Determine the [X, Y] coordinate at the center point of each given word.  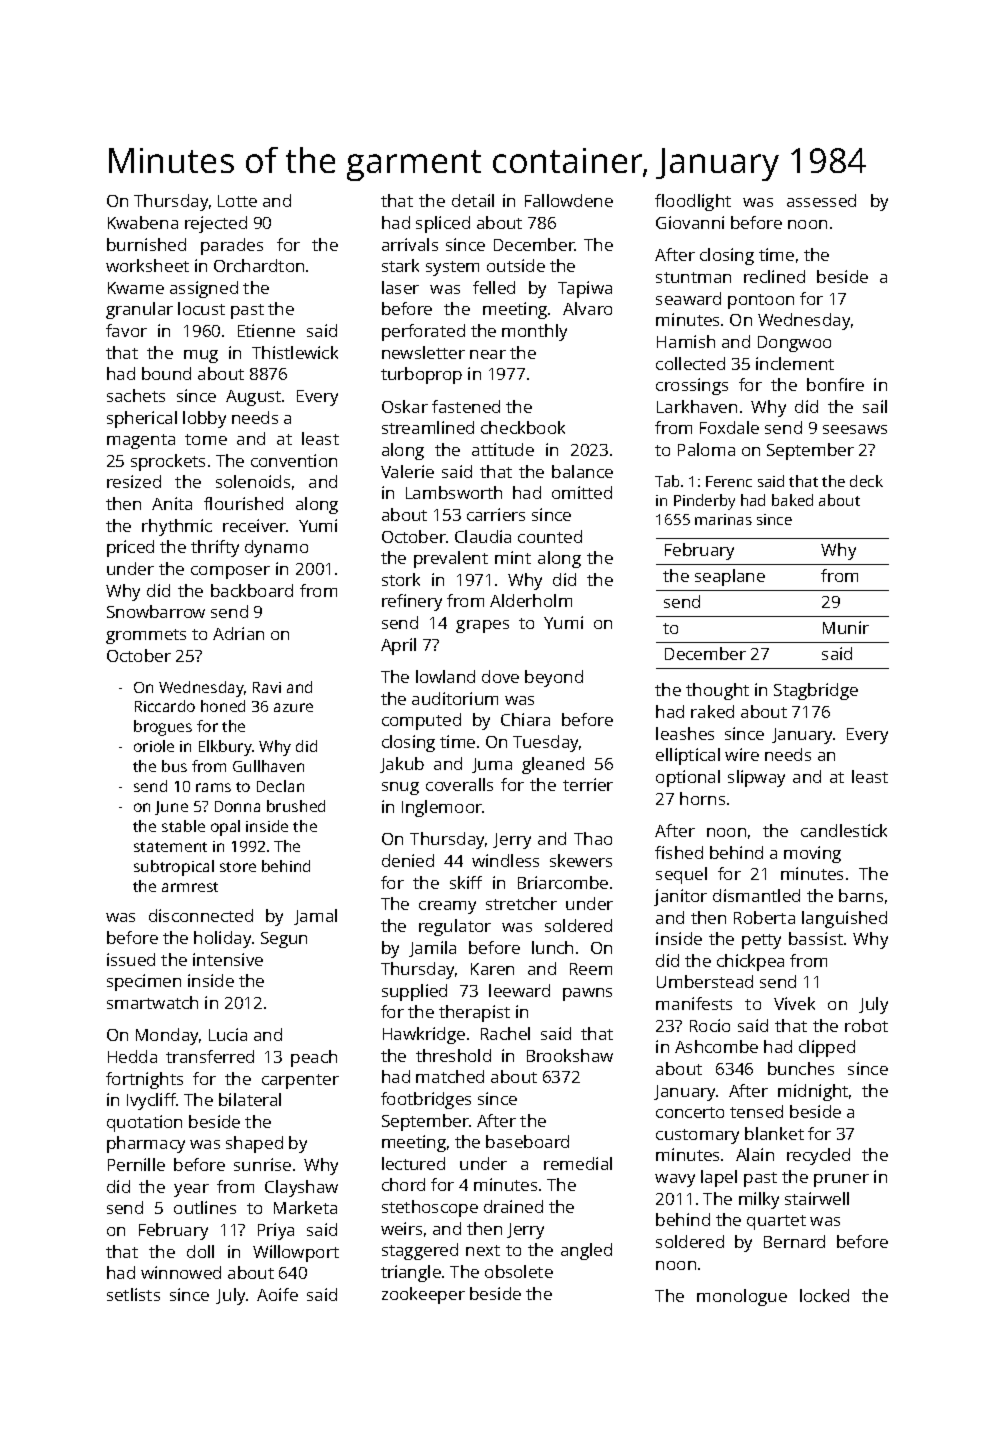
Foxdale [729, 427]
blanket [774, 1133]
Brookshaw [570, 1055]
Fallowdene [569, 200]
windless [505, 860]
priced [130, 548]
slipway [756, 778]
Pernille [136, 1164]
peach [314, 1058]
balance [582, 471]
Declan [280, 786]
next [483, 1250]
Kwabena [143, 222]
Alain [755, 1154]
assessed [821, 200]
